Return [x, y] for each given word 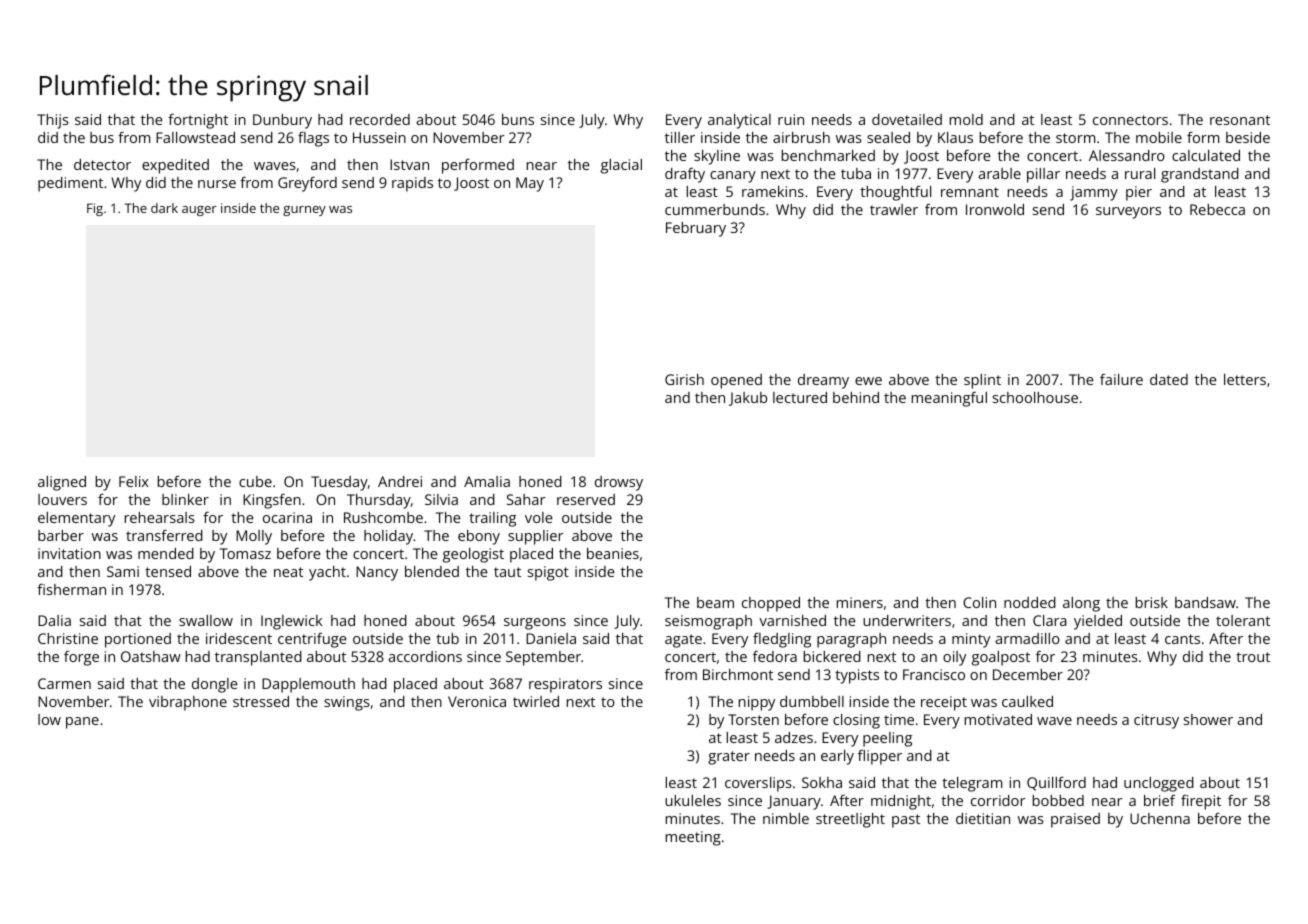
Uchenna [1160, 818]
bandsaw [1205, 602]
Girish [684, 379]
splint [982, 381]
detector [102, 164]
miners [860, 602]
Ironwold [995, 209]
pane [82, 723]
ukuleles [693, 800]
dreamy [823, 381]
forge [81, 658]
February [696, 229]
